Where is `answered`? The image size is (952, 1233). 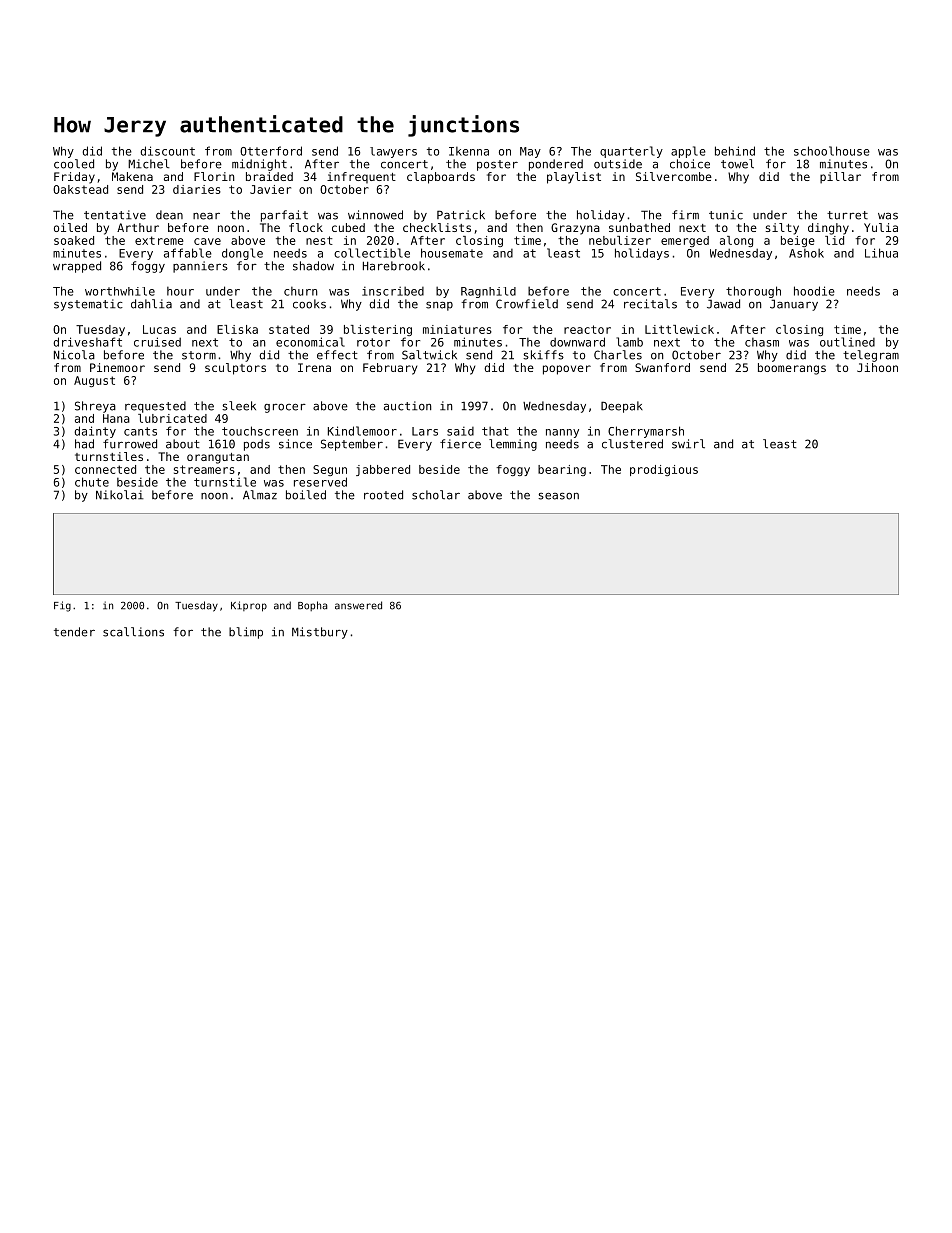
answered is located at coordinates (358, 605).
